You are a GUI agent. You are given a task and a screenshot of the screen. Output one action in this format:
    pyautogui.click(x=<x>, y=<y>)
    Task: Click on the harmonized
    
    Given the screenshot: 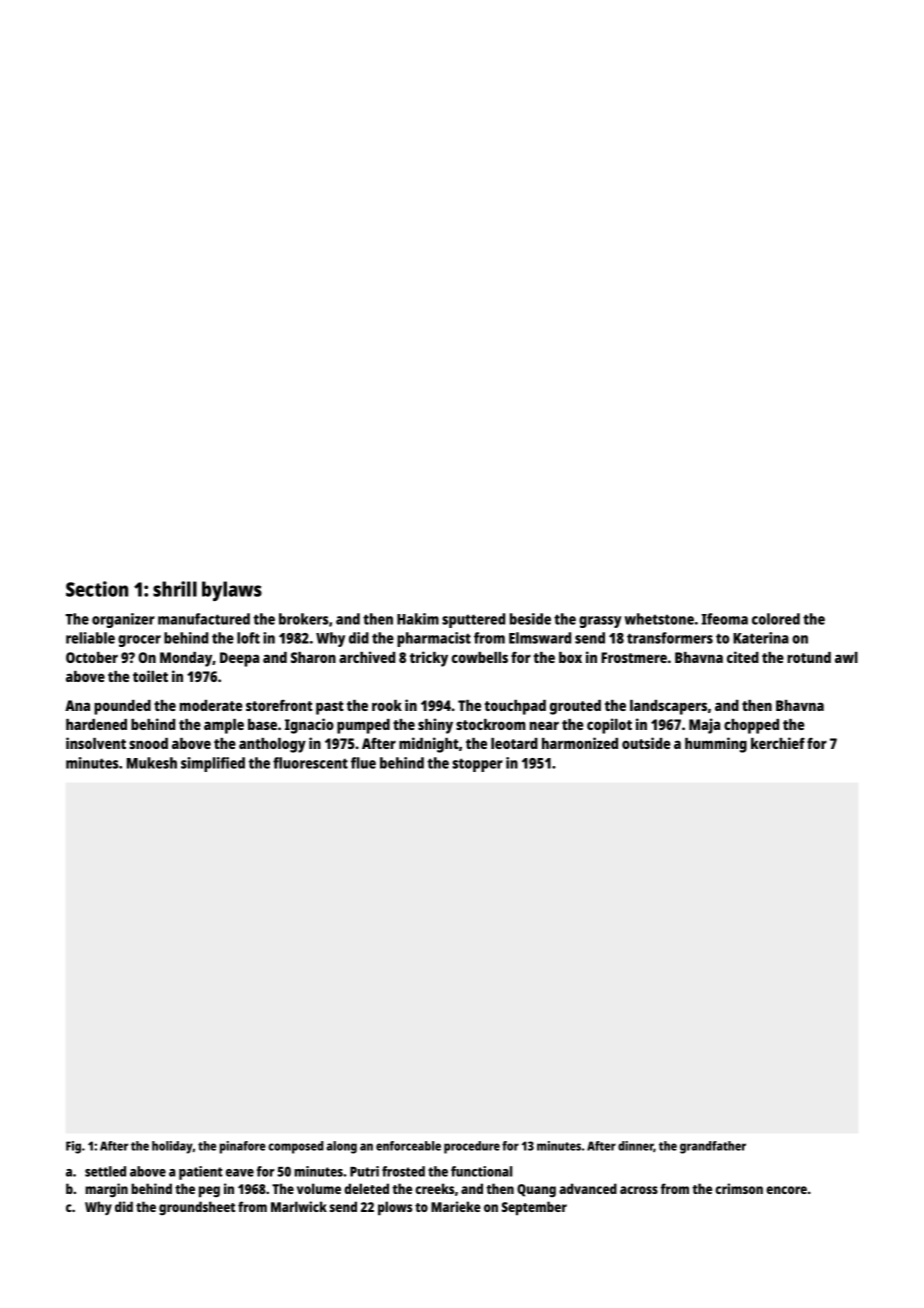 What is the action you would take?
    pyautogui.click(x=580, y=743)
